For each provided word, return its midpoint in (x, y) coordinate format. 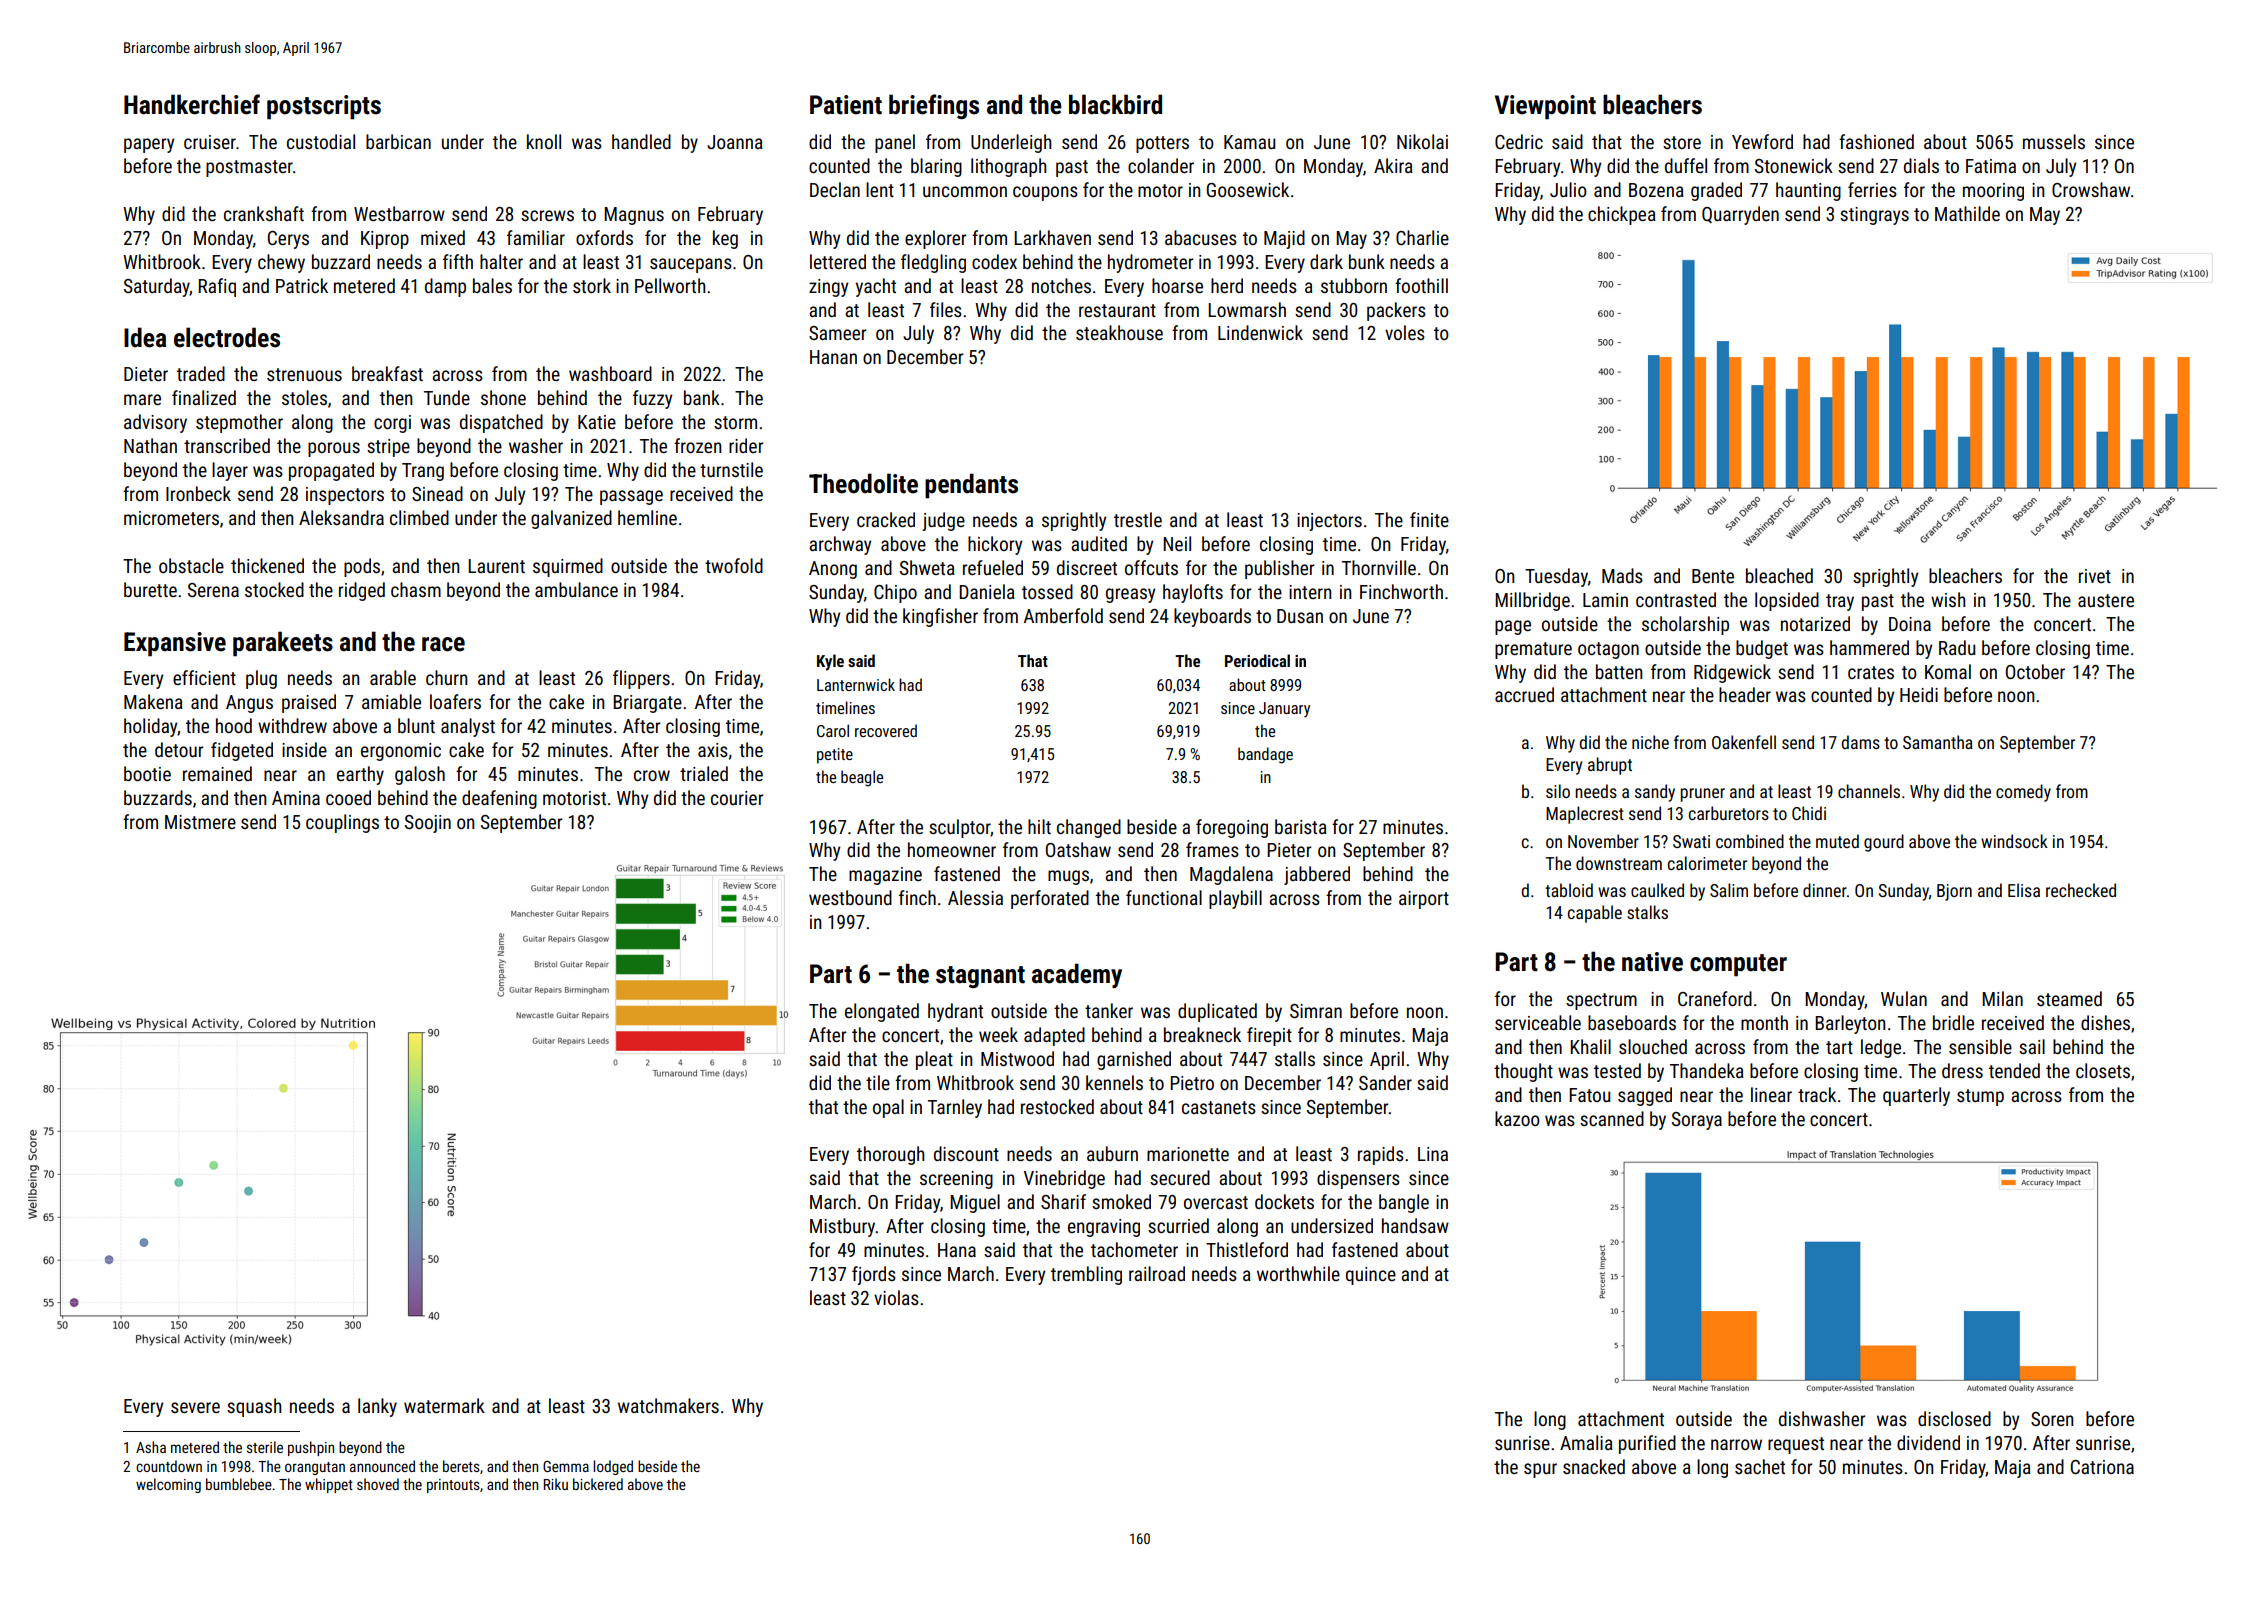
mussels (2054, 141)
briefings (934, 106)
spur (1540, 1470)
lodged (613, 1467)
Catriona (2102, 1467)
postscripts (324, 107)
